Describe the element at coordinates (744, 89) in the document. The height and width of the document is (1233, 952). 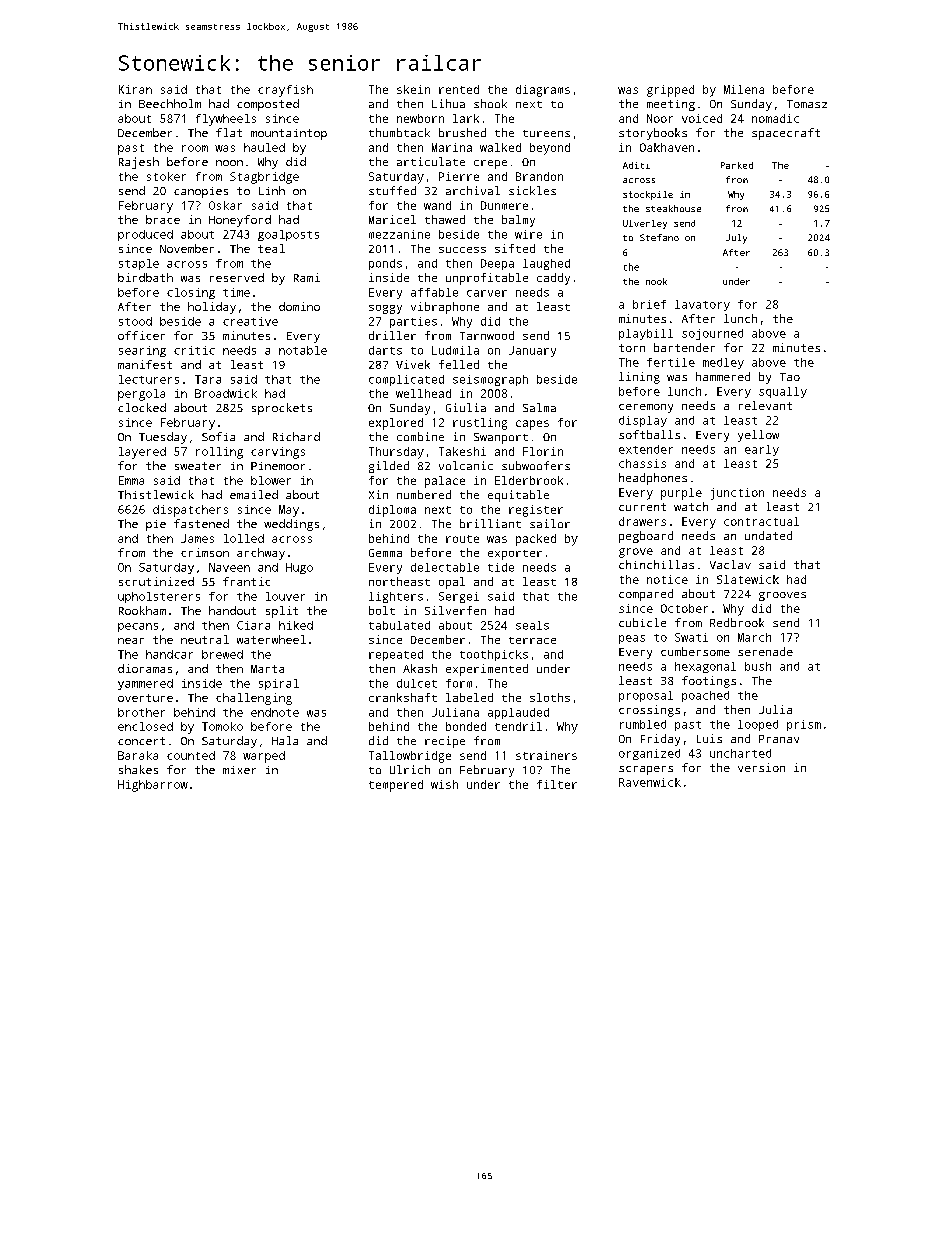
I see `Milena` at that location.
